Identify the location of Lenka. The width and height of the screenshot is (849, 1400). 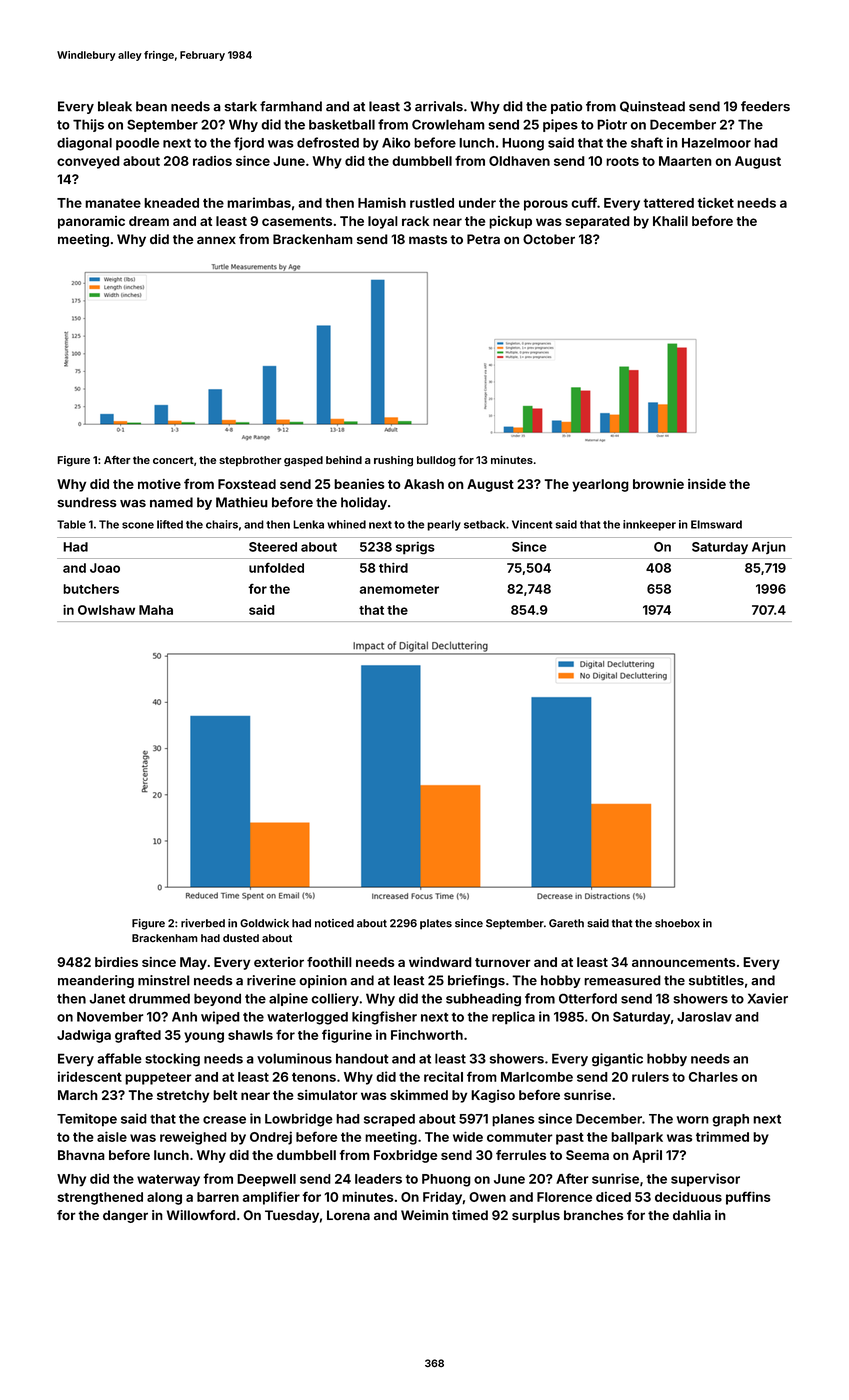
(308, 524).
